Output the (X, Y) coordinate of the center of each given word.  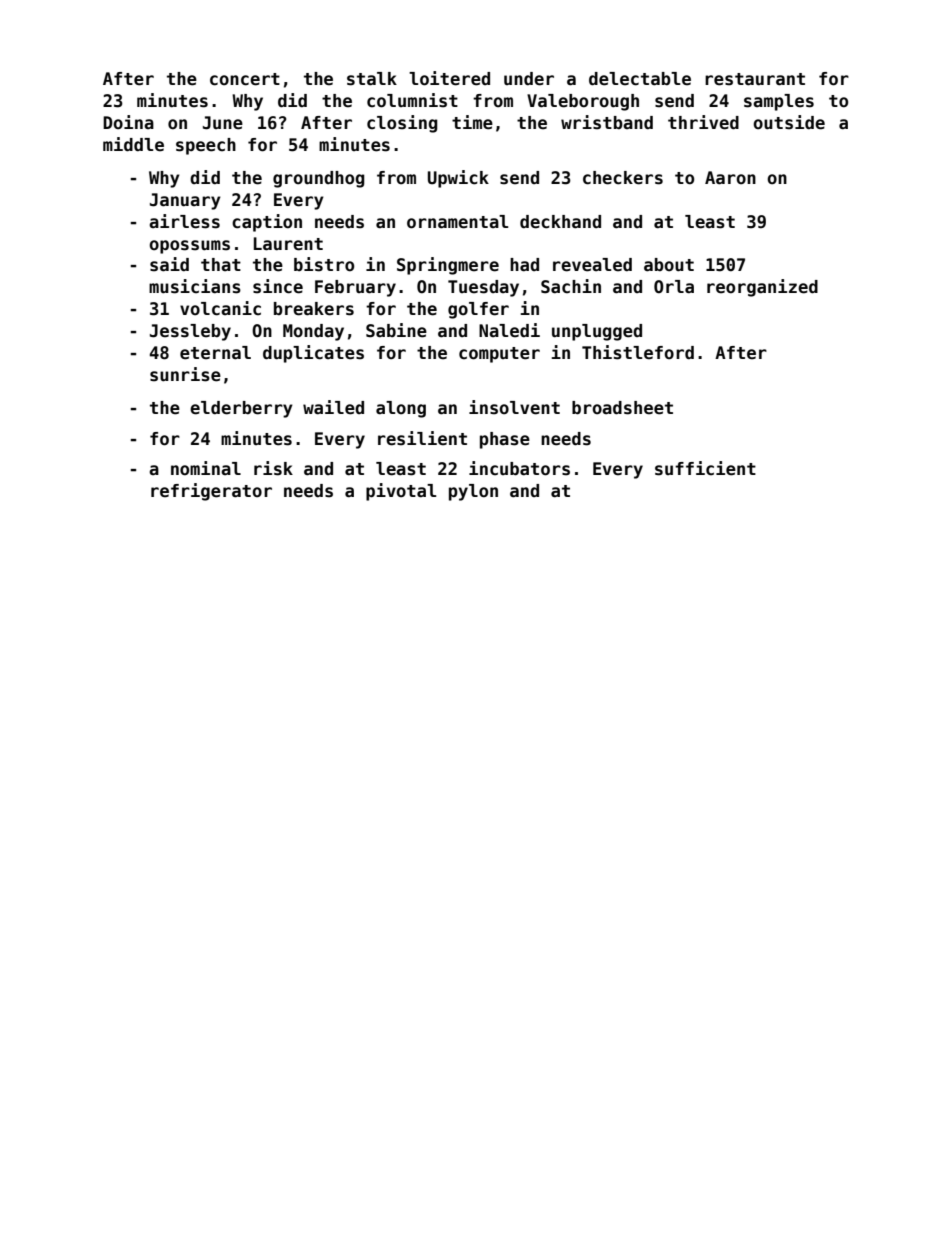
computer (499, 355)
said (169, 264)
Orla (674, 287)
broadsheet (622, 408)
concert (245, 79)
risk (273, 468)
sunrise (185, 374)
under (529, 79)
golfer (478, 310)
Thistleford (638, 352)
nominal (206, 468)
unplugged (597, 332)
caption (267, 223)
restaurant (755, 79)
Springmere (448, 266)
